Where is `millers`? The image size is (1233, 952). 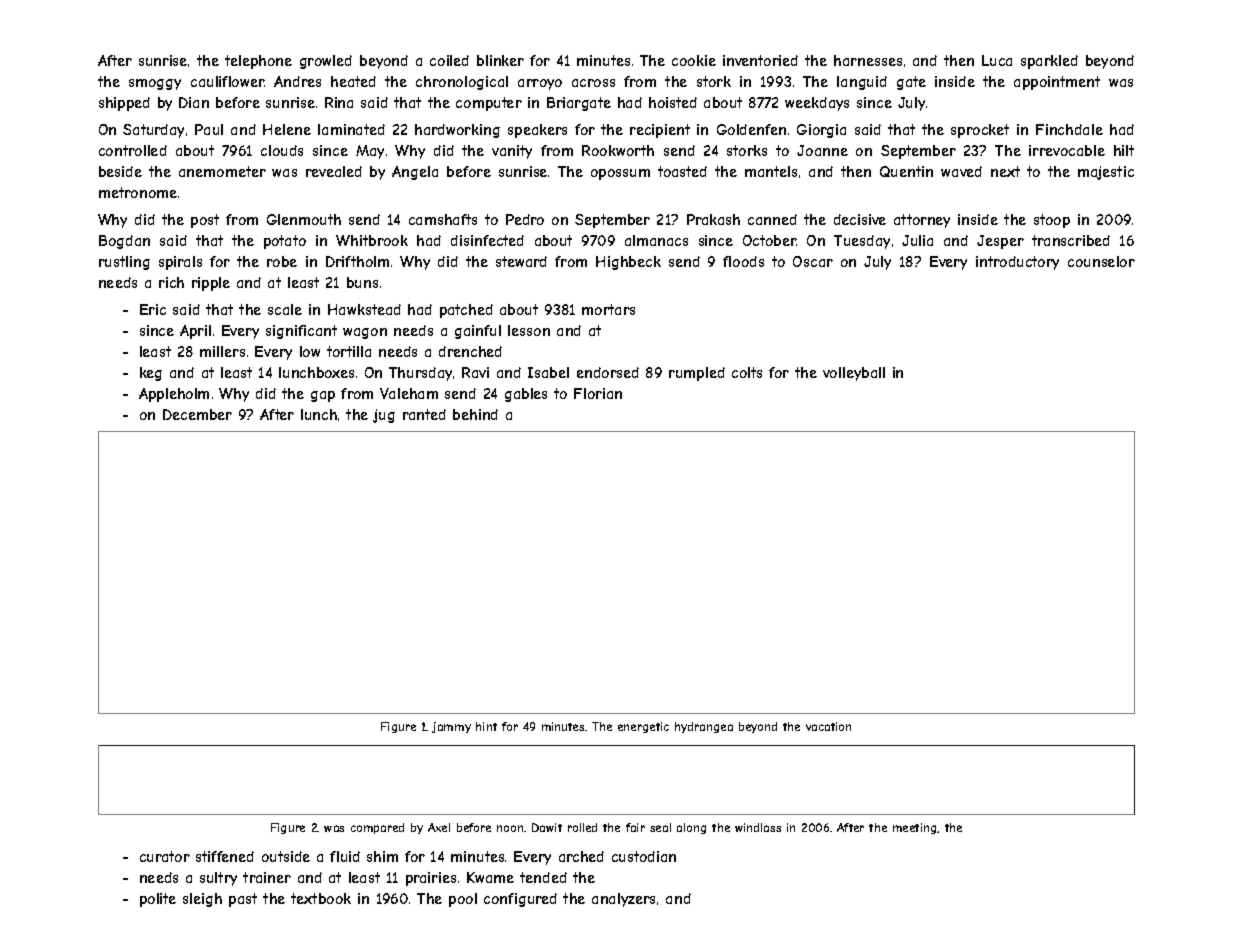 millers is located at coordinates (222, 351).
